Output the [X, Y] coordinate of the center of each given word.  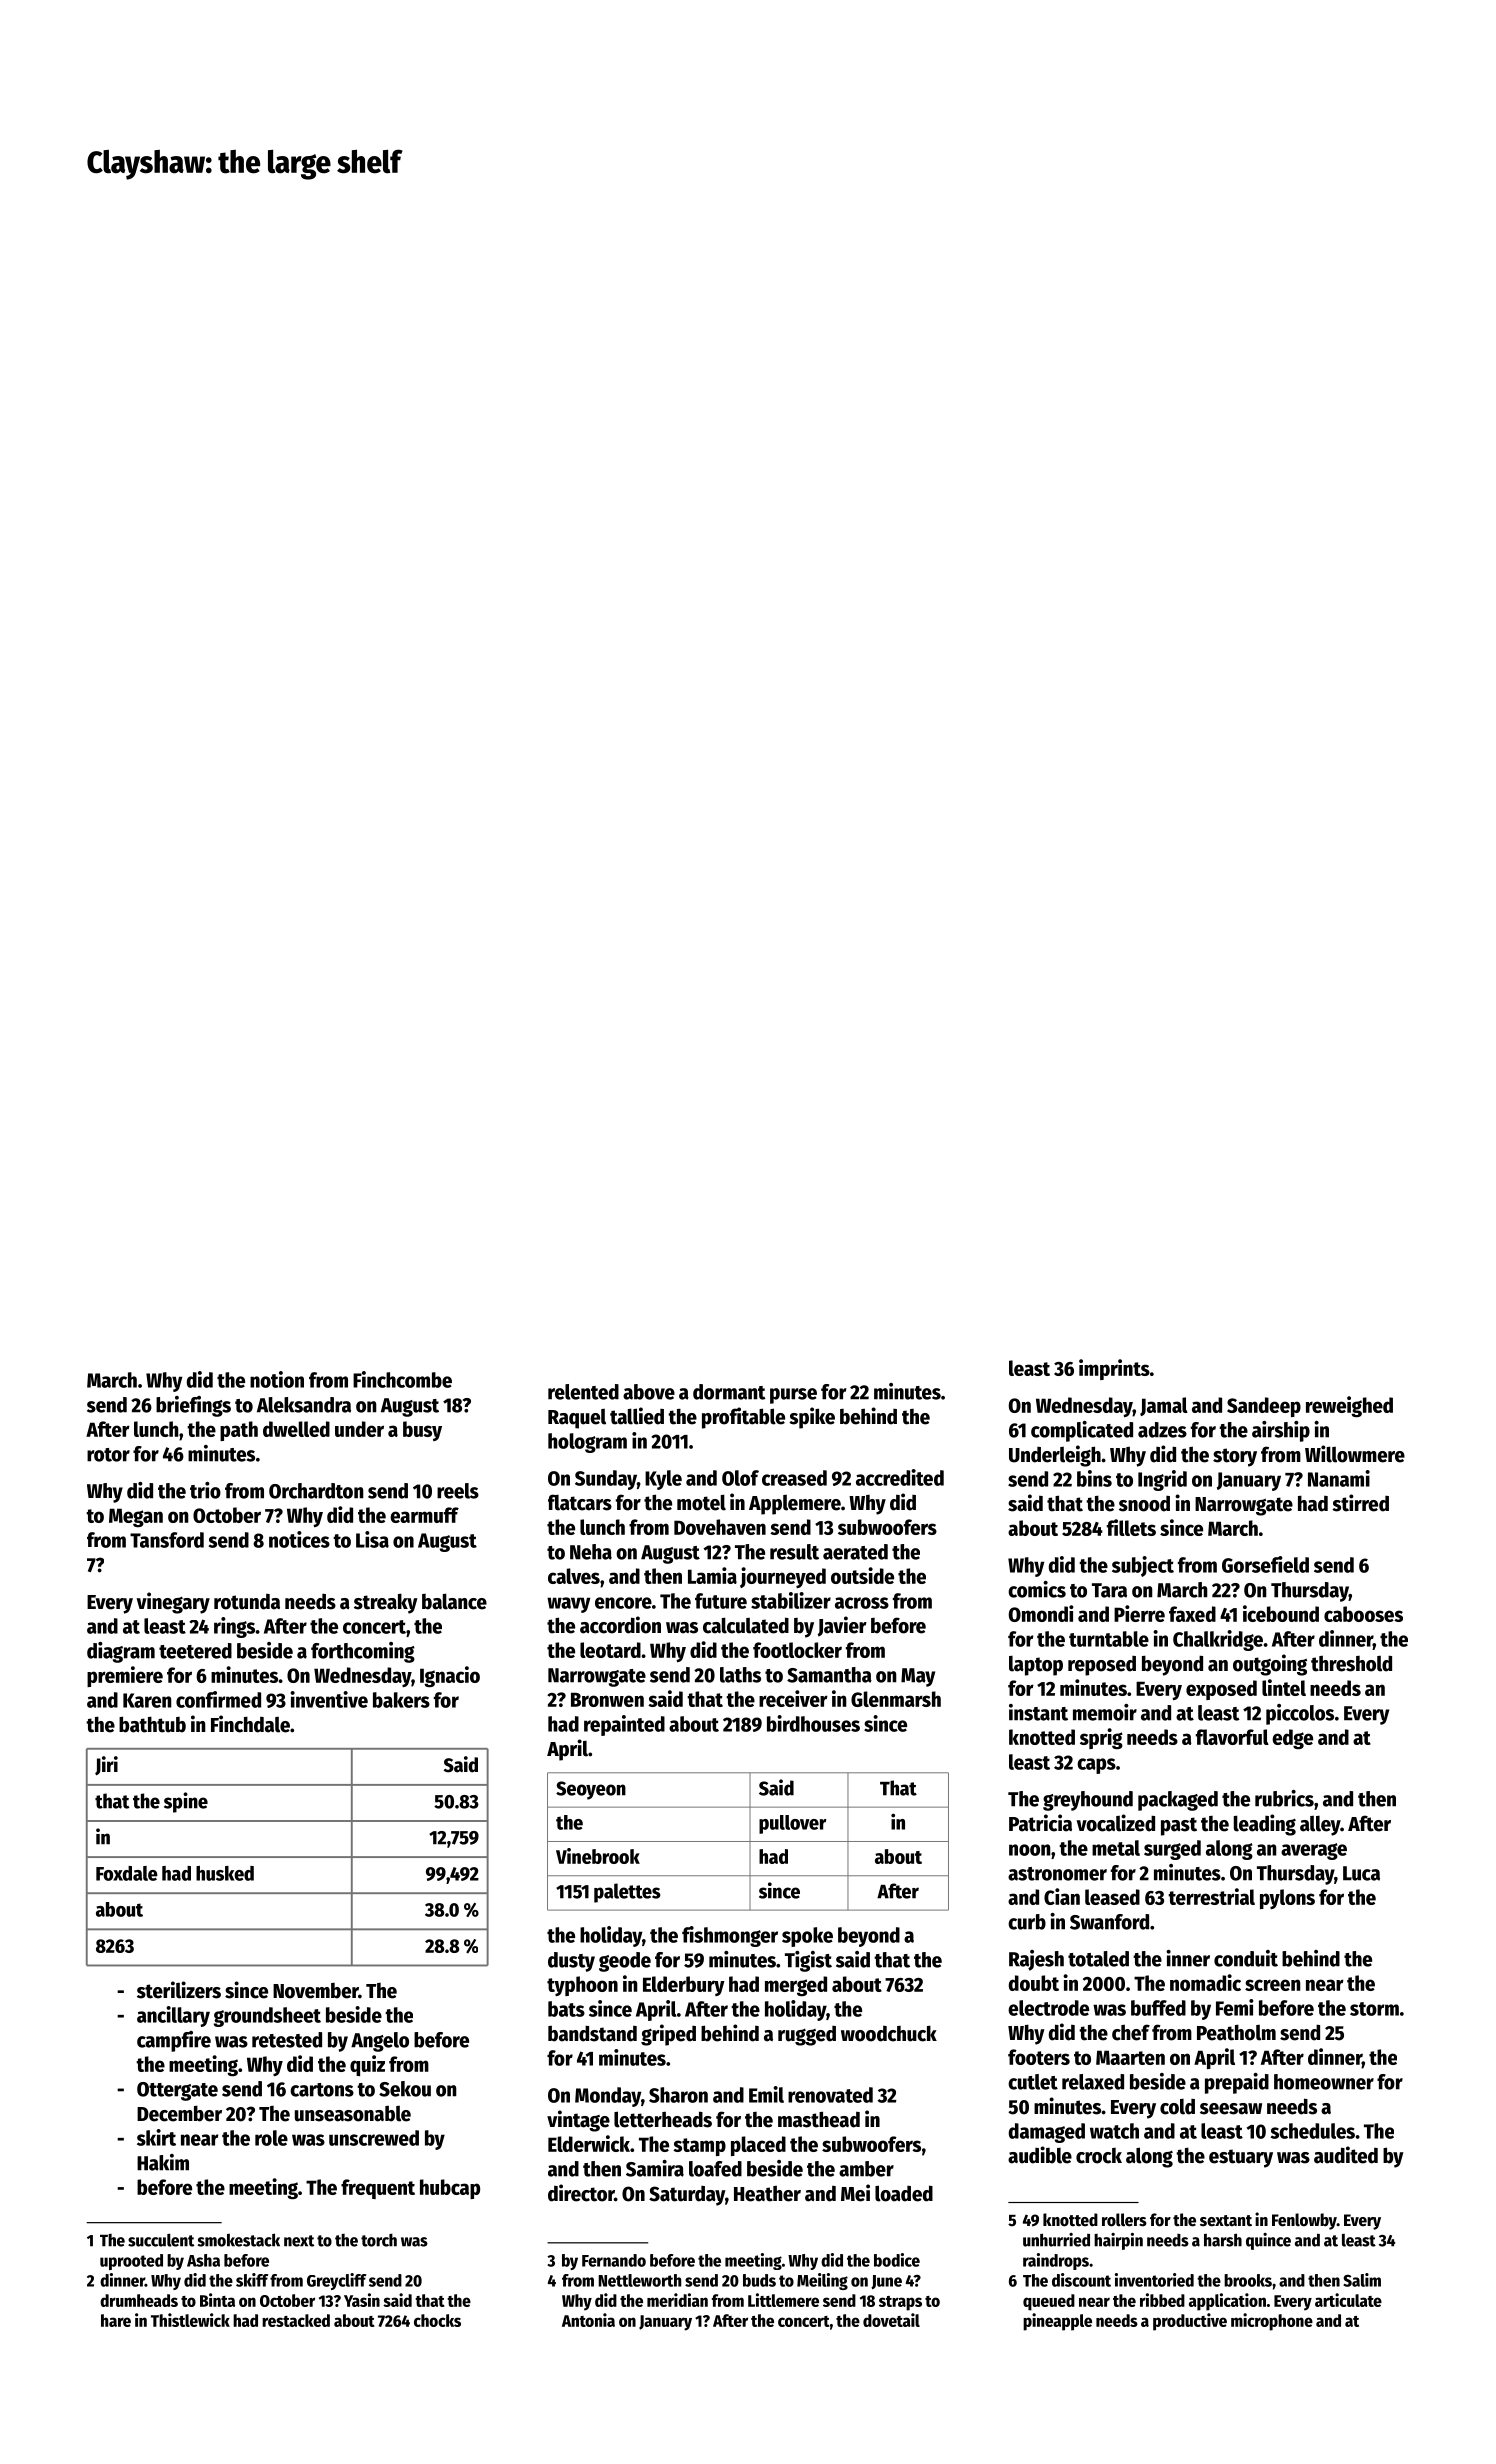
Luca [1361, 1873]
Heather [767, 2193]
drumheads [139, 2300]
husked [225, 1873]
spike [812, 1418]
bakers [401, 1700]
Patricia [1040, 1823]
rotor [108, 1455]
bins [1094, 1478]
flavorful [1232, 1737]
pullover [793, 1824]
